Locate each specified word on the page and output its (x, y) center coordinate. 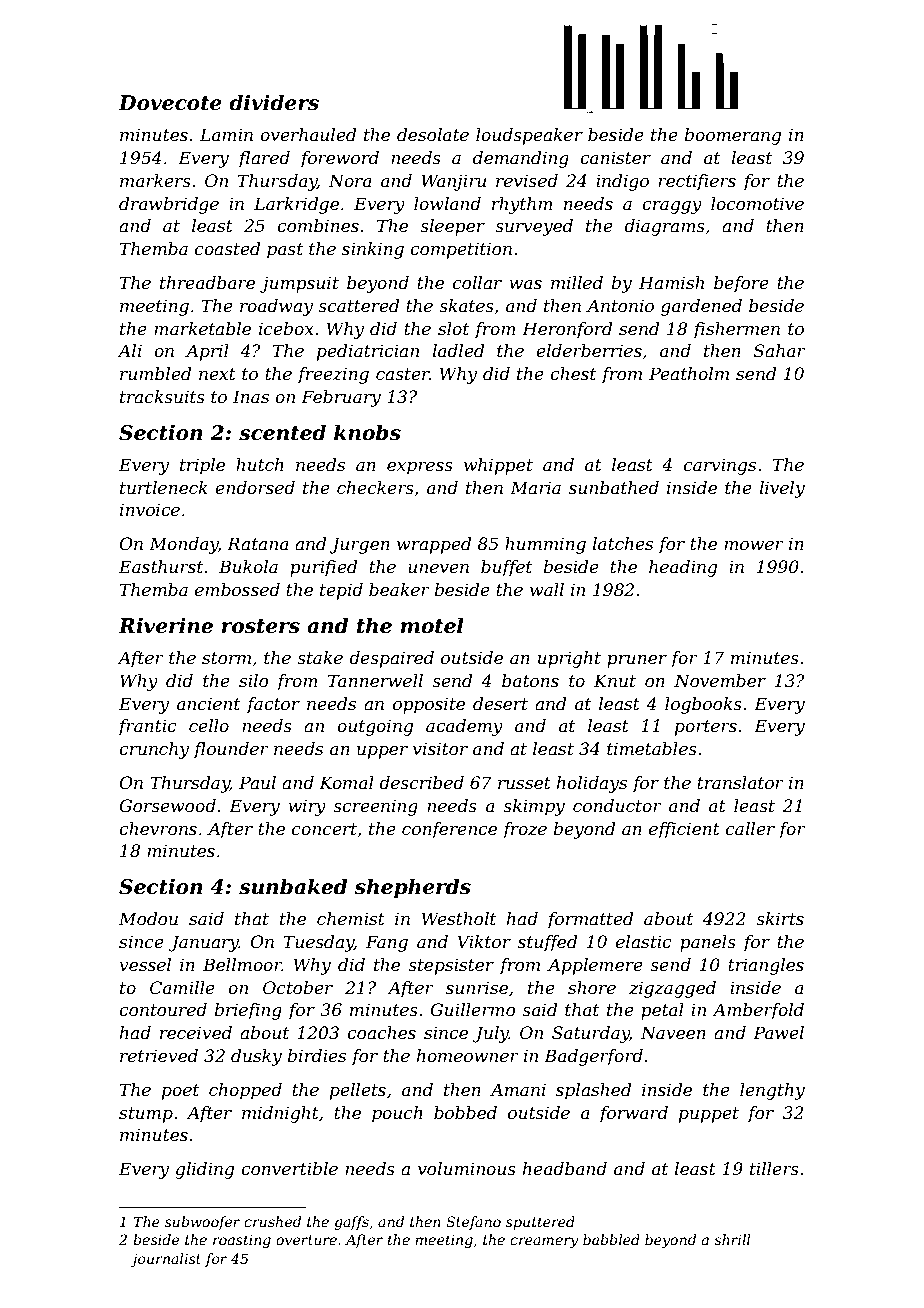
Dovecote (170, 103)
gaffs (351, 1223)
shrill (732, 1239)
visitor (440, 748)
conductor (617, 805)
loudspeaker (529, 136)
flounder (231, 750)
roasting (242, 1241)
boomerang (732, 136)
